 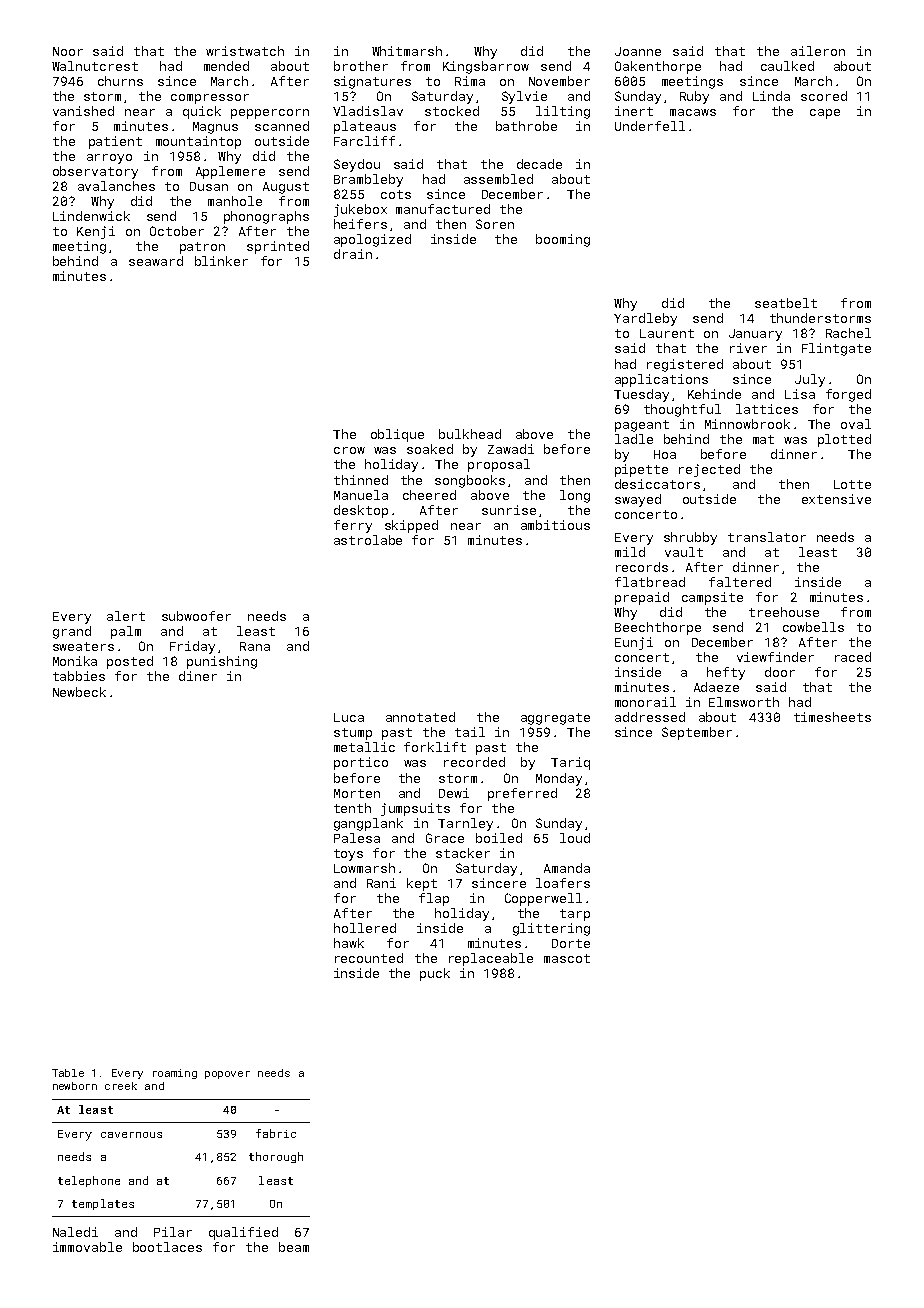 I want to click on peppercorn, so click(x=270, y=114).
